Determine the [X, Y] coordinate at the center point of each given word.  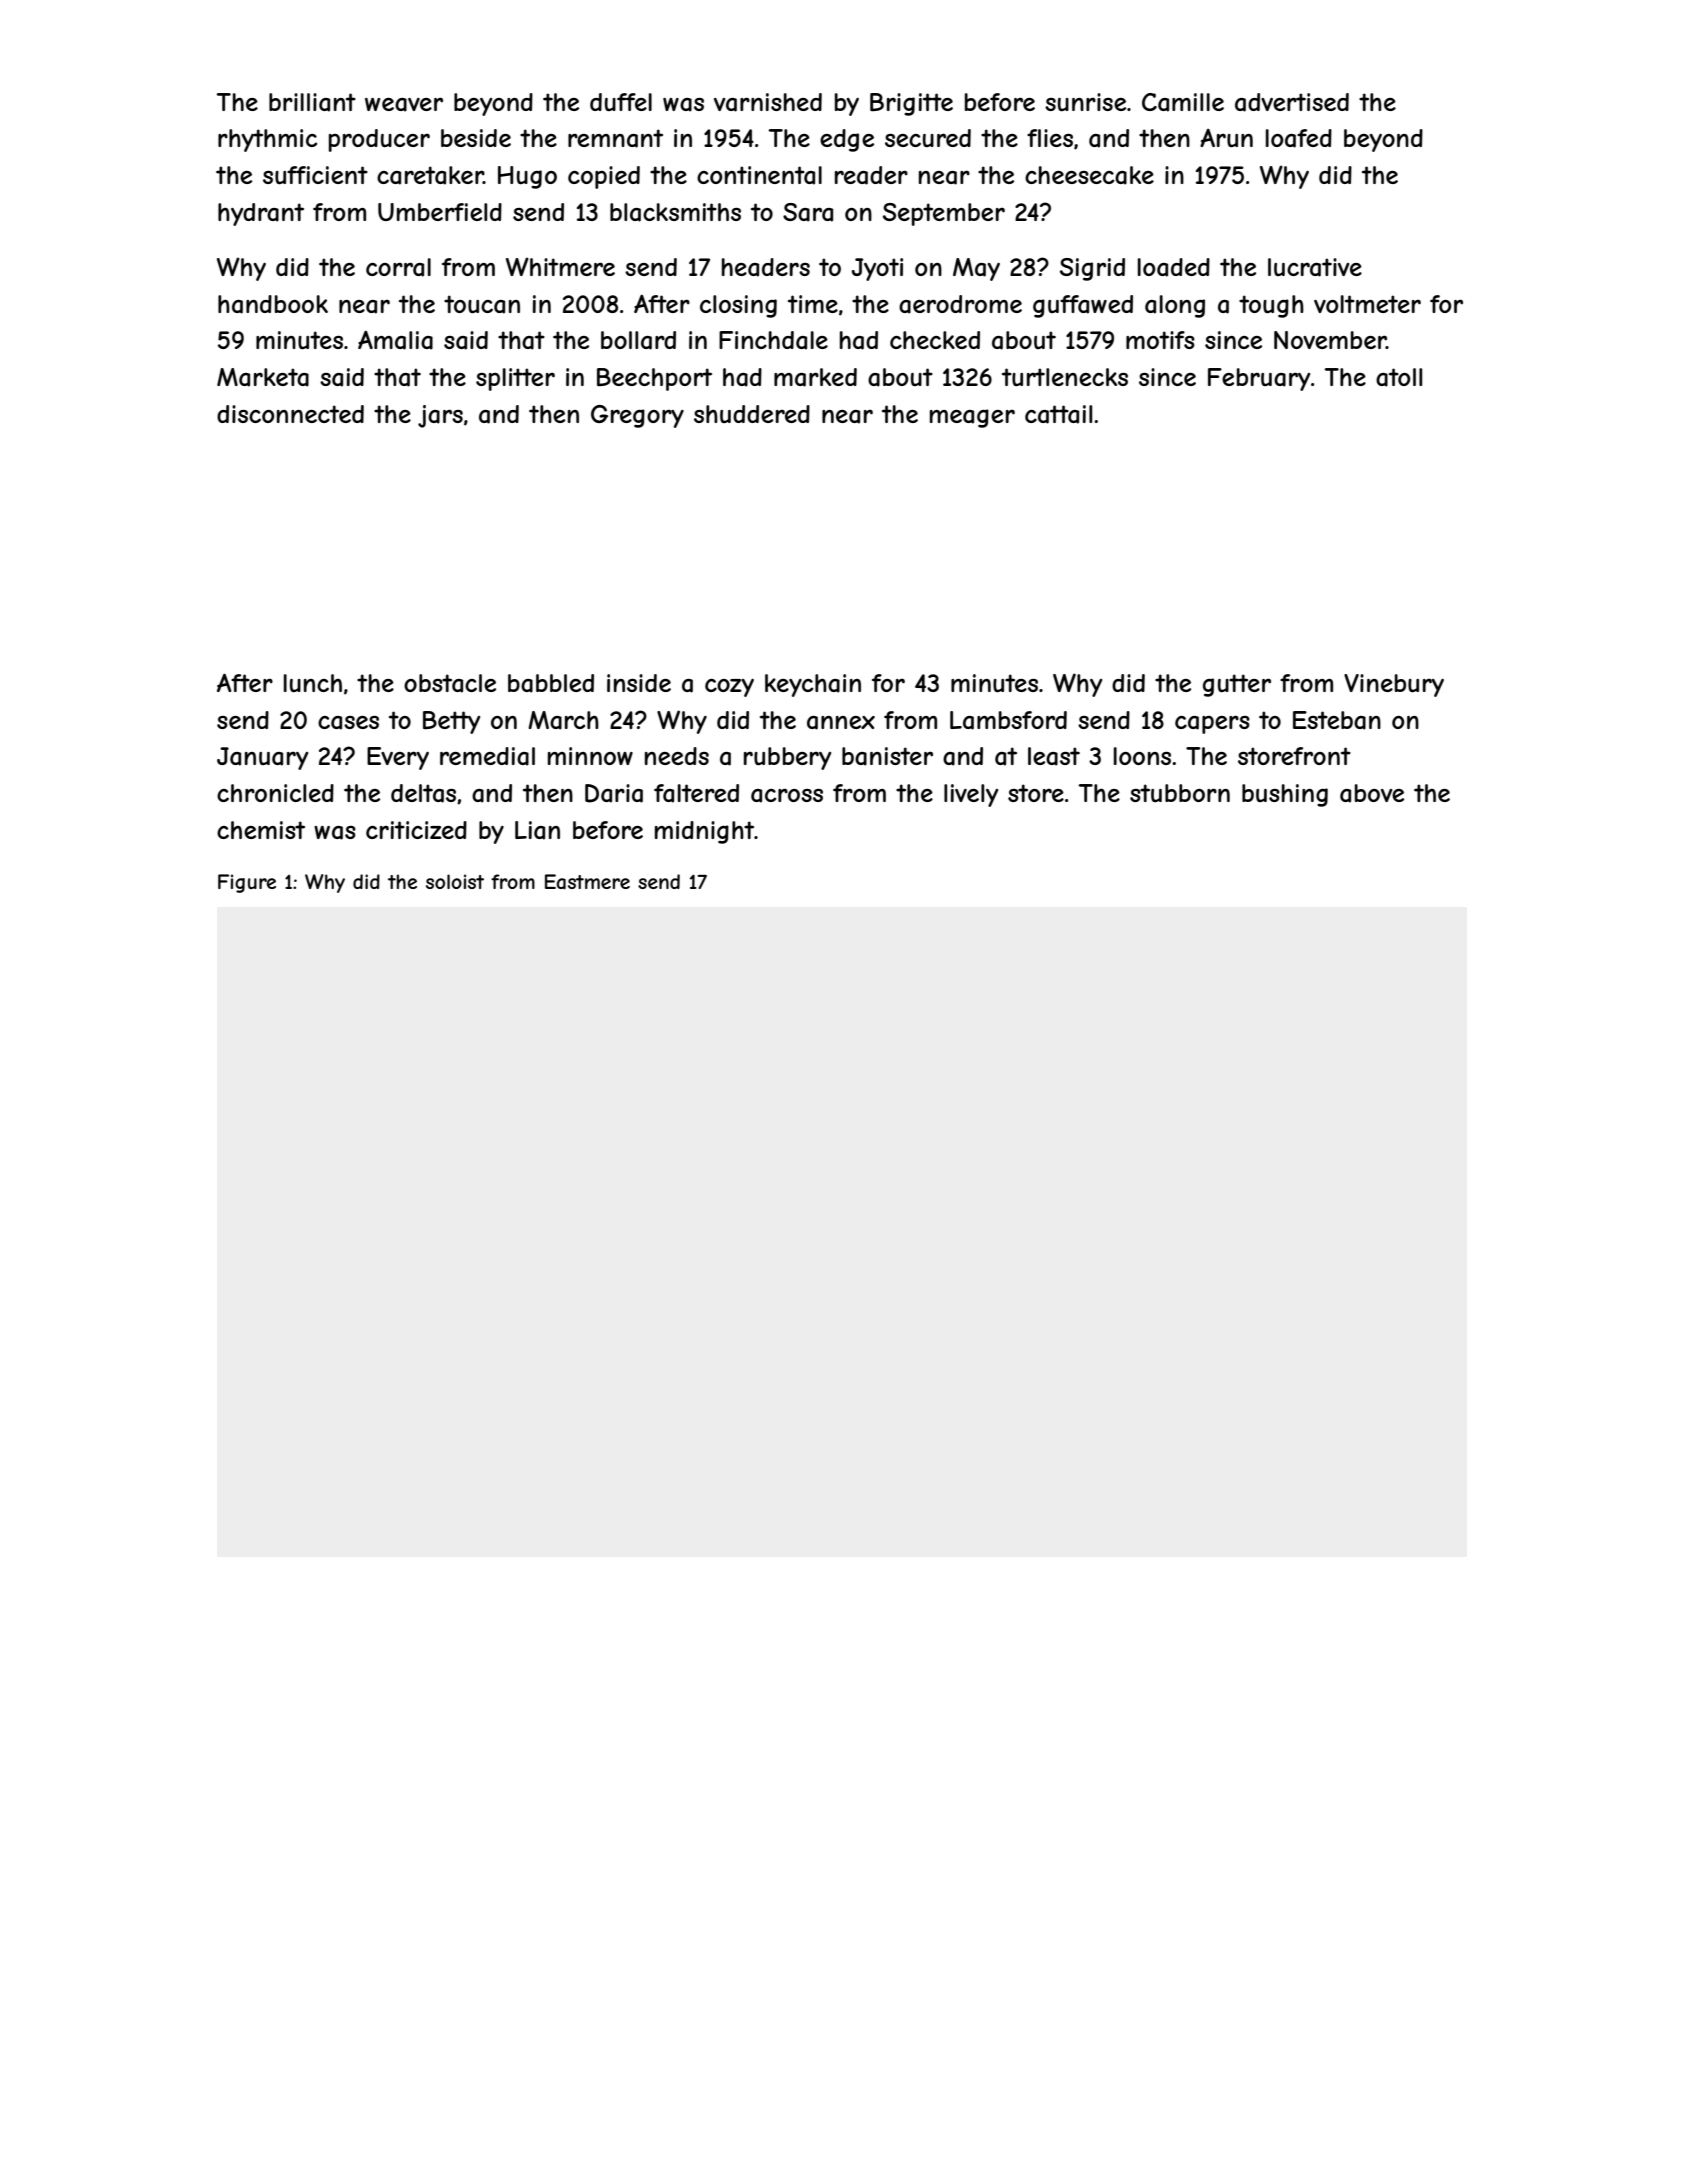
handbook [273, 304]
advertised [1292, 102]
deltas [423, 793]
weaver [404, 104]
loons [1142, 756]
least [1054, 756]
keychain [813, 685]
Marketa [263, 377]
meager [972, 418]
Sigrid [1092, 269]
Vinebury [1394, 685]
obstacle [450, 683]
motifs [1160, 340]
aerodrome [960, 304]
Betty [451, 722]
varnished [768, 102]
